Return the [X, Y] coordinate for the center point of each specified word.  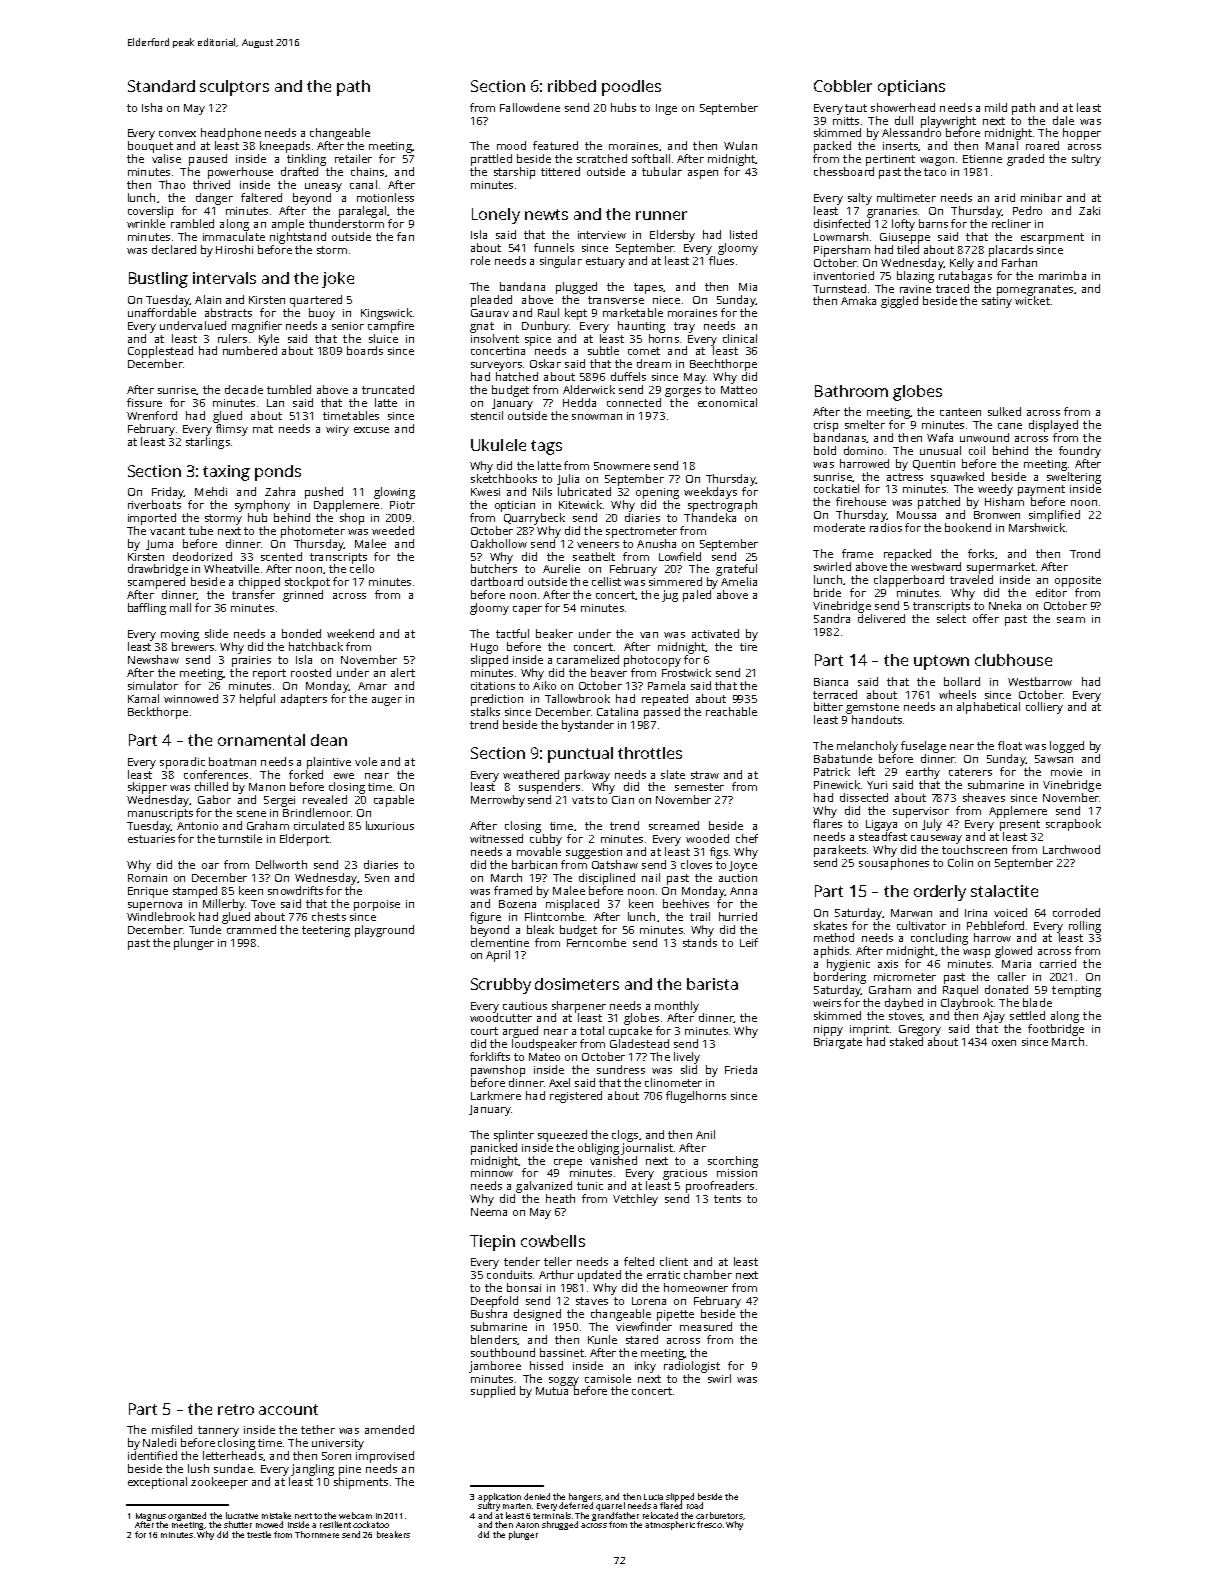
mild [996, 107]
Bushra [489, 1313]
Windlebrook [161, 916]
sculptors [234, 88]
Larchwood [1071, 849]
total [592, 1030]
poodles [631, 88]
